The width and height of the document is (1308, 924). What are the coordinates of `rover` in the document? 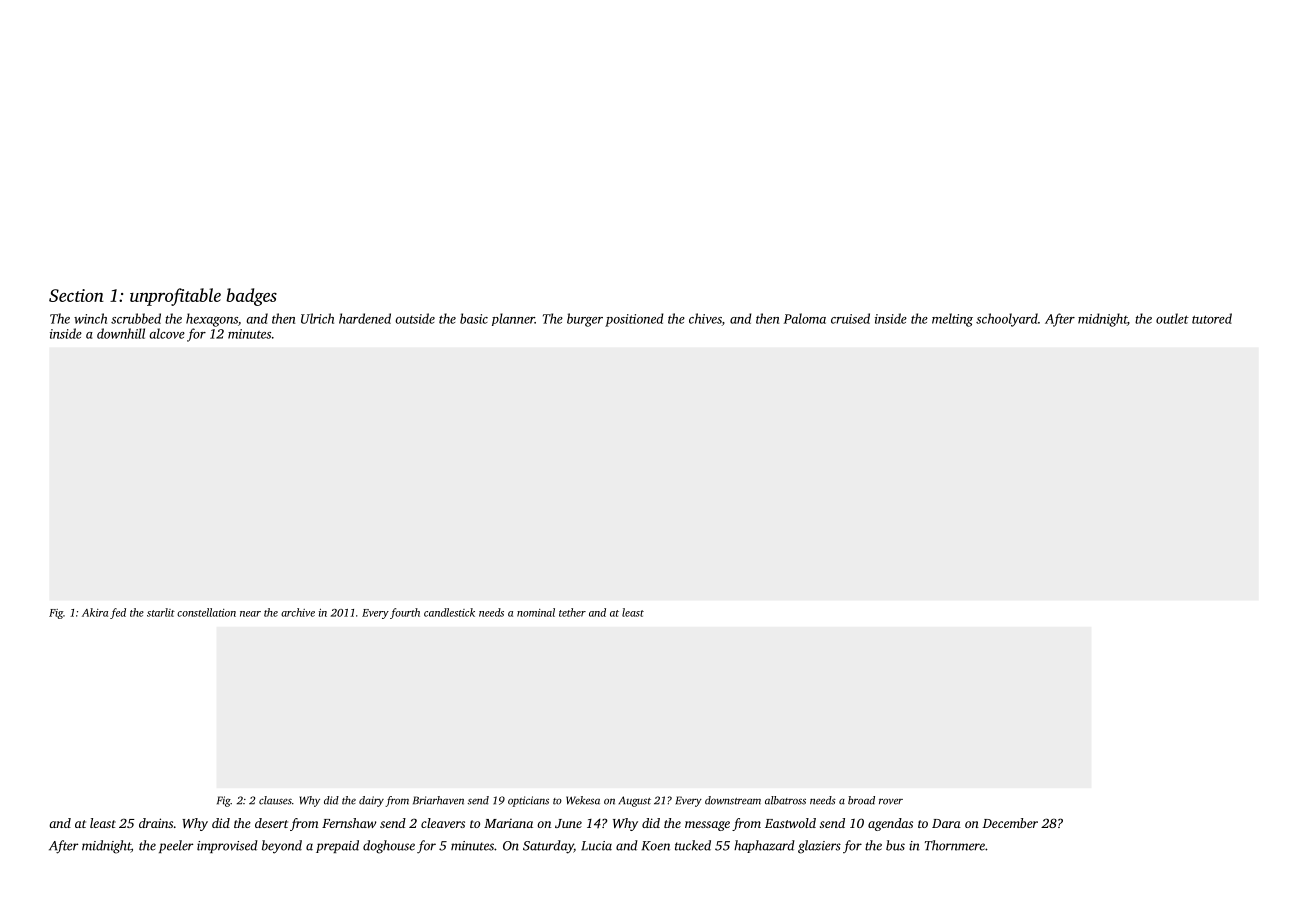 It's located at (891, 801).
